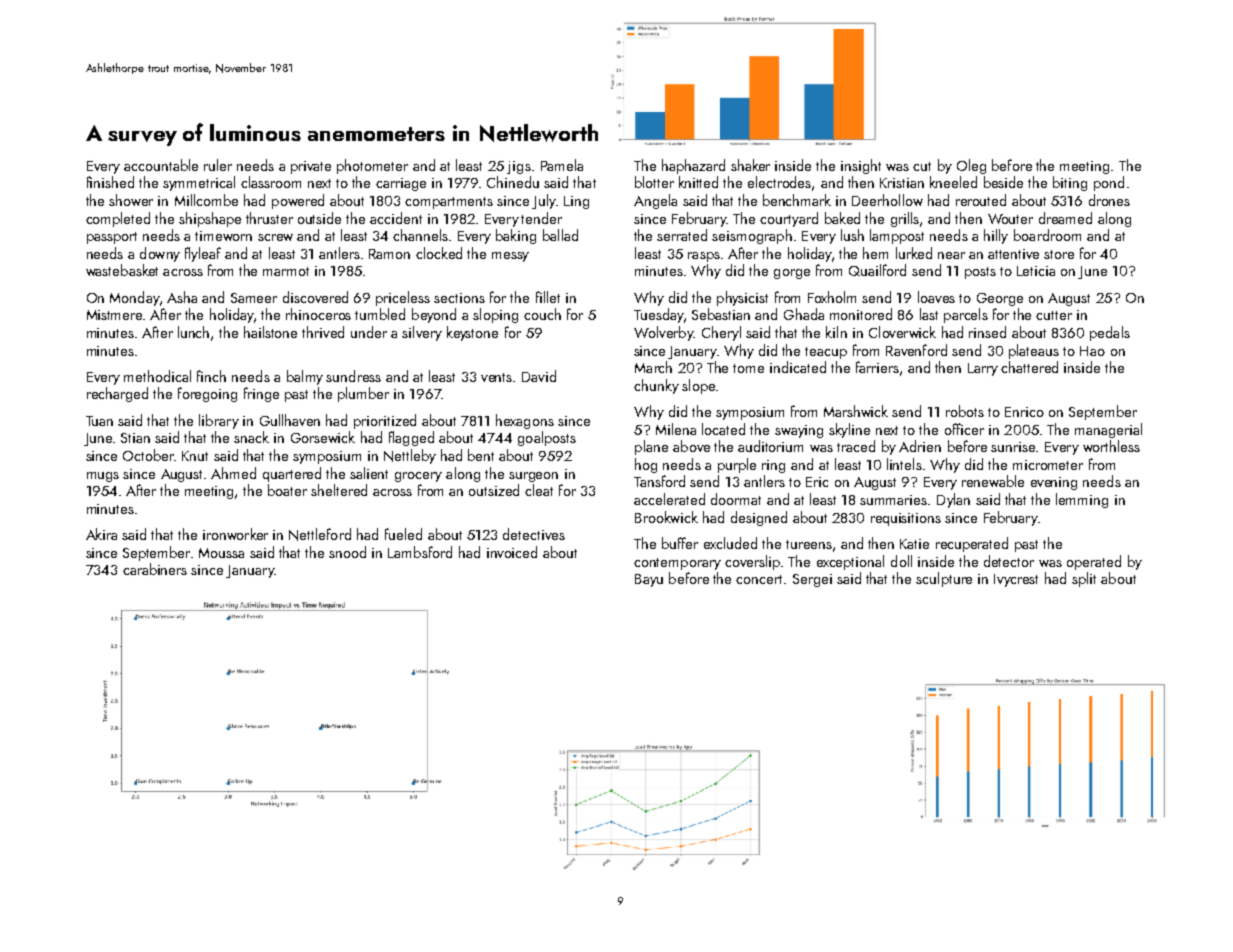 This page has height=952, width=1233. Describe the element at coordinates (983, 369) in the page. I see `Larry` at that location.
